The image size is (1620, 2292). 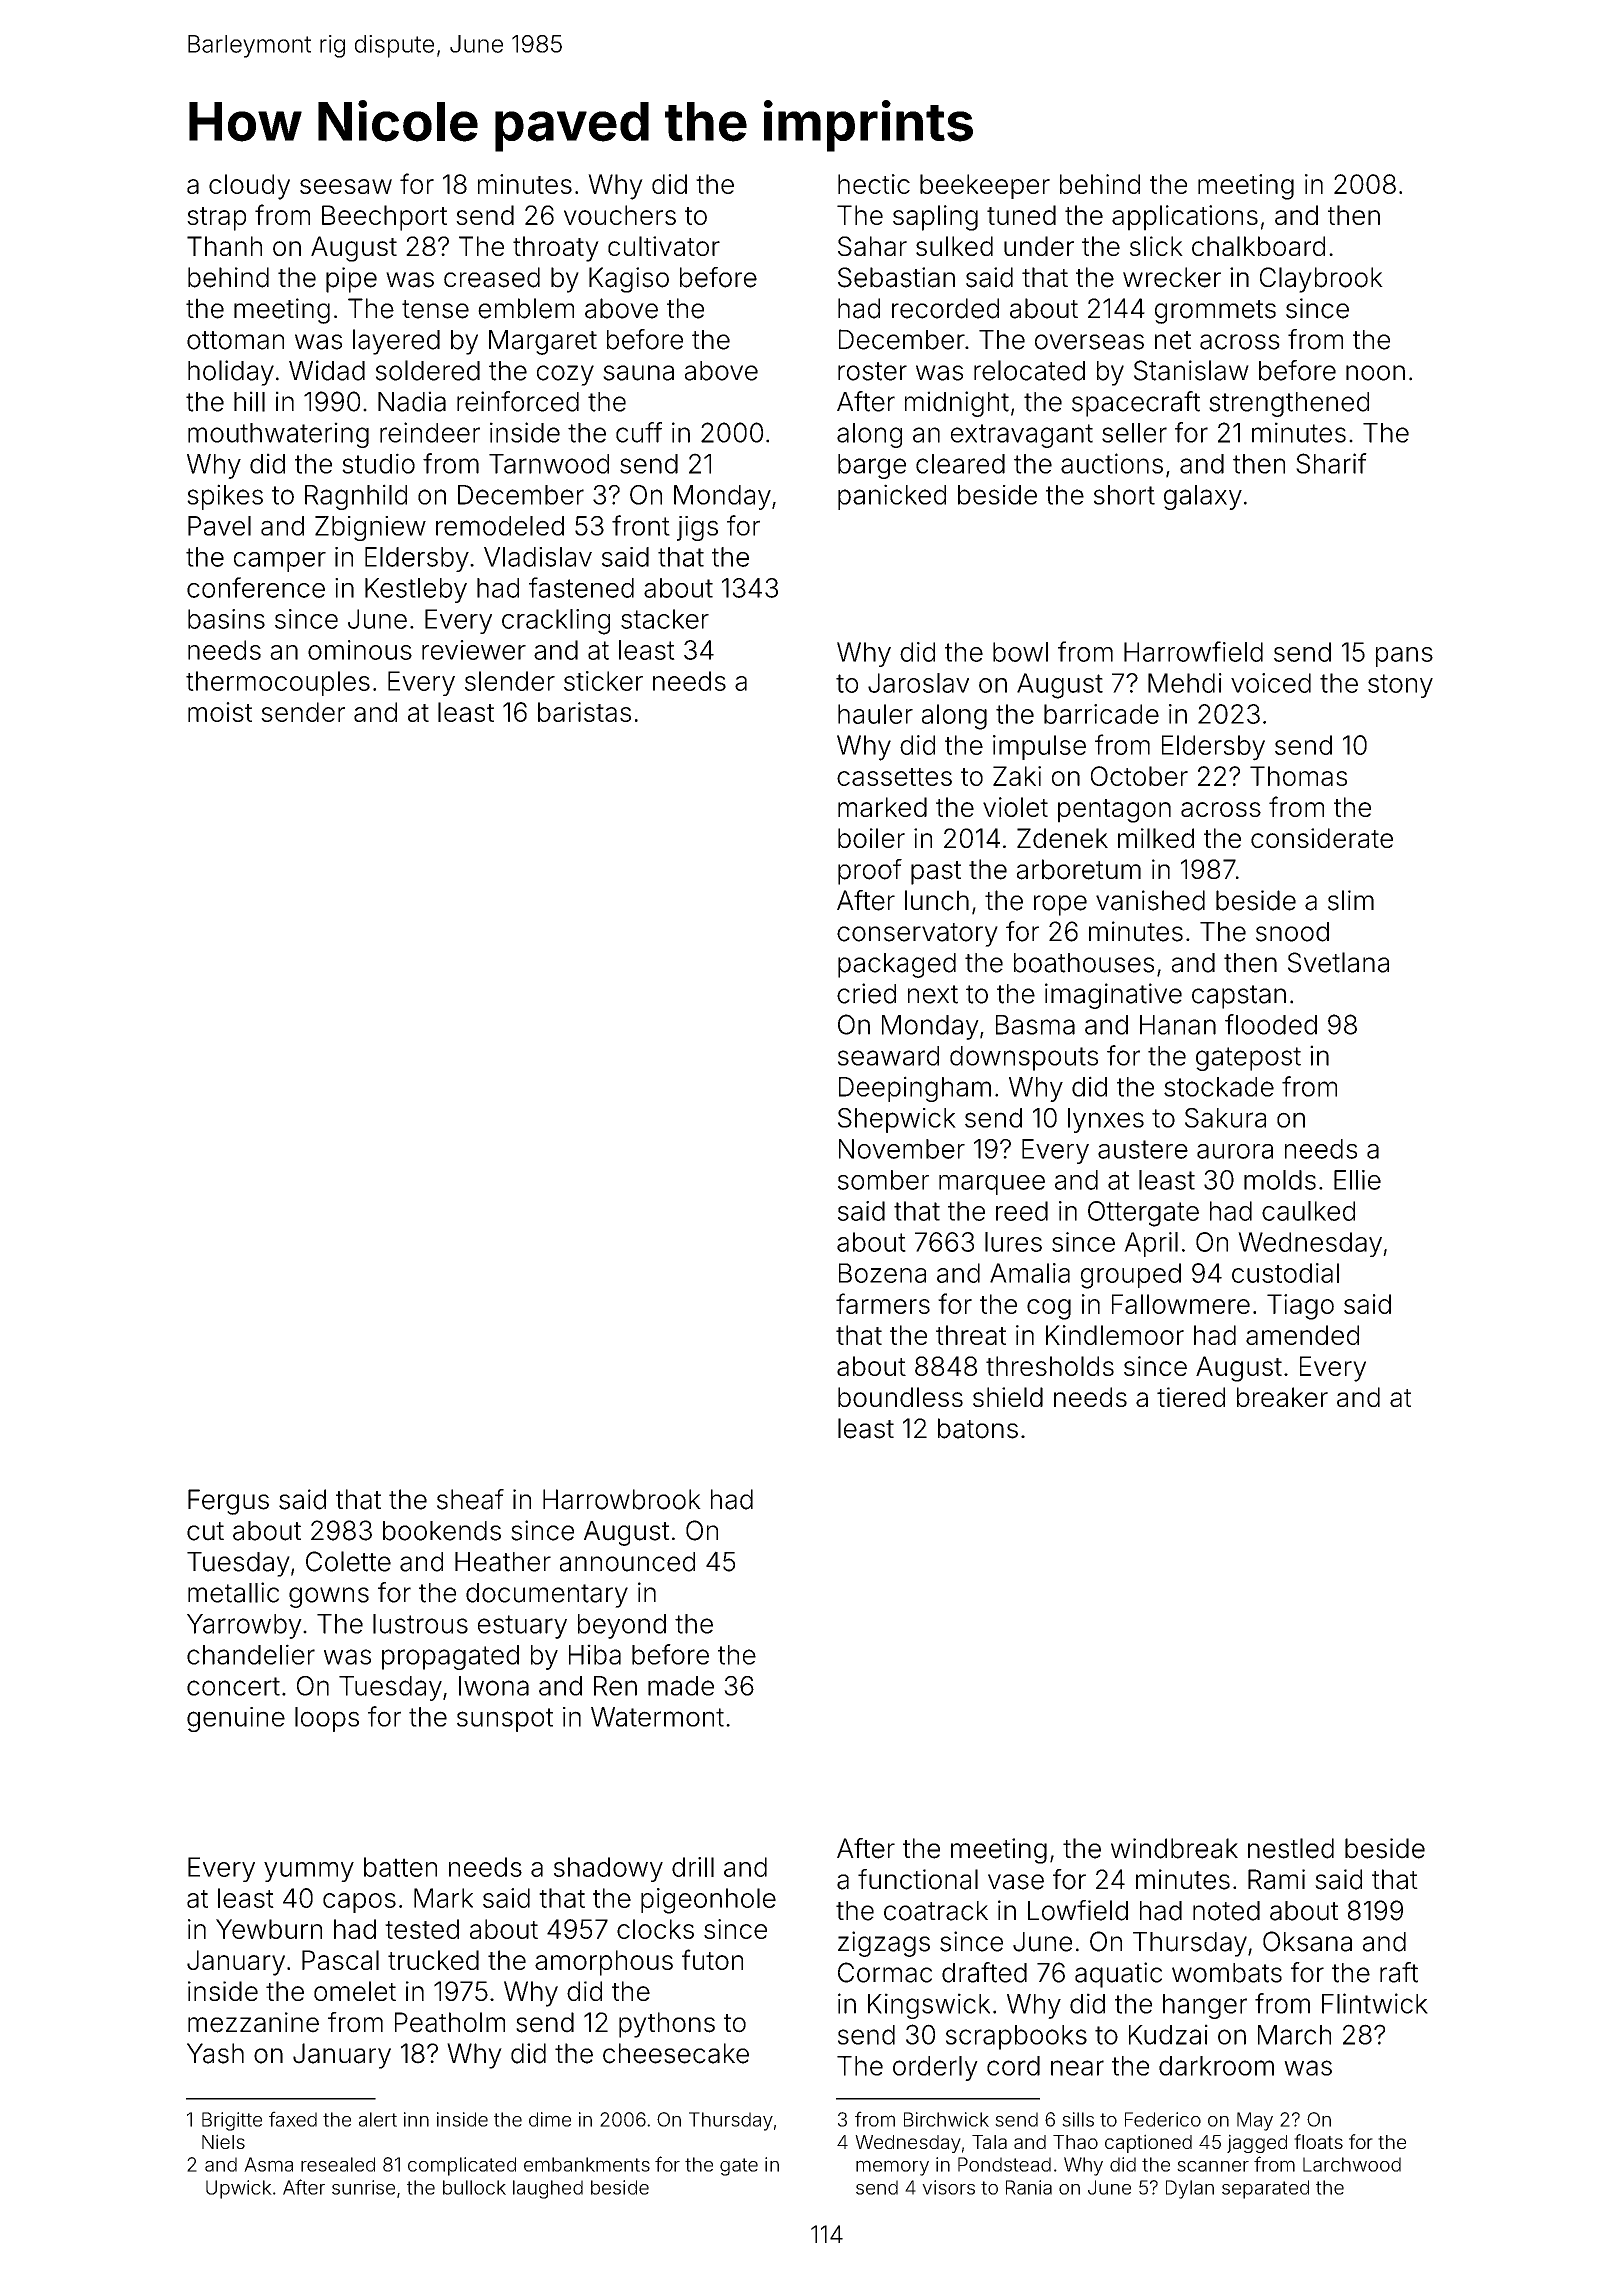 What do you see at coordinates (1124, 495) in the screenshot?
I see `short` at bounding box center [1124, 495].
